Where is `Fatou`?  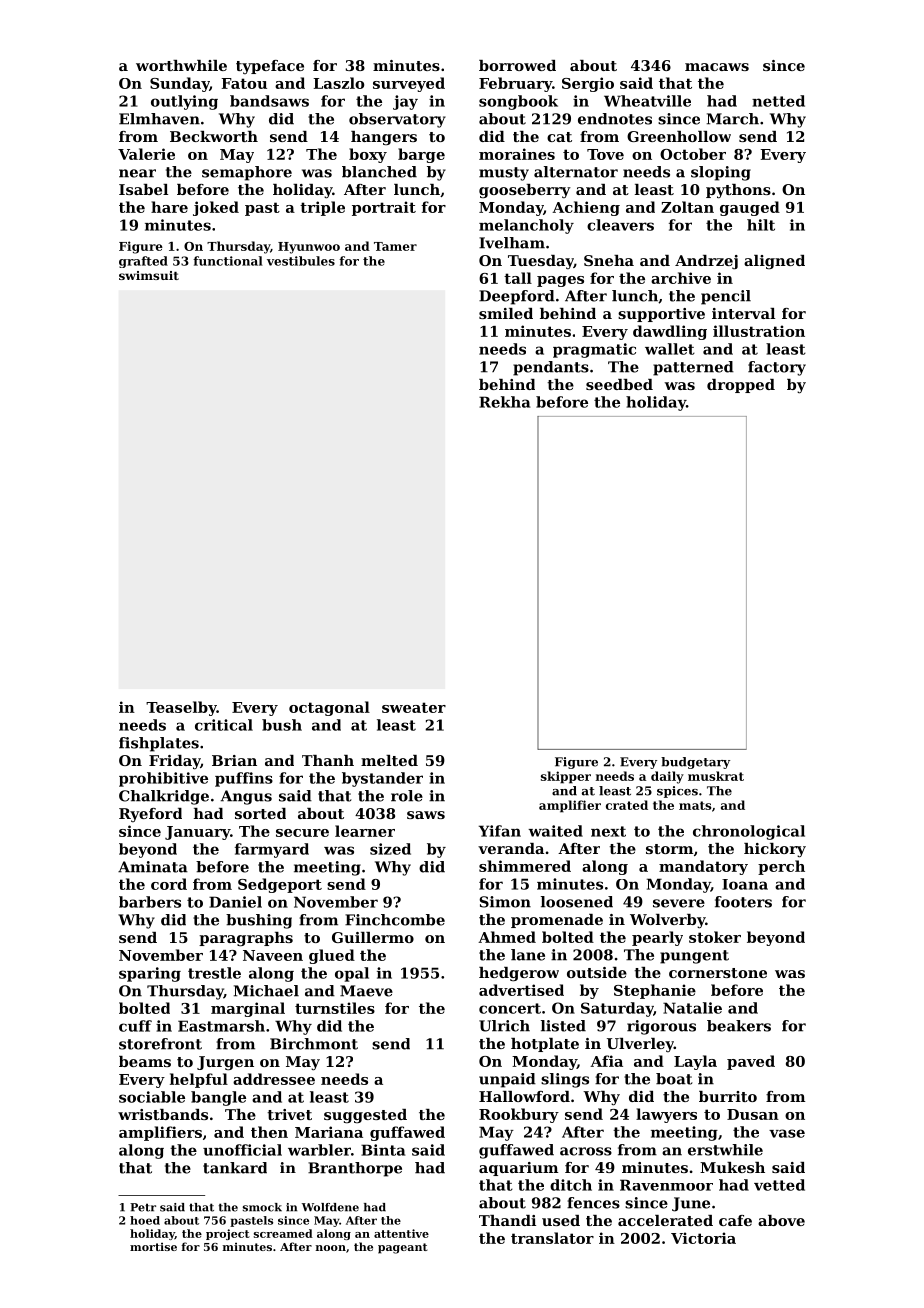
Fatou is located at coordinates (244, 83).
